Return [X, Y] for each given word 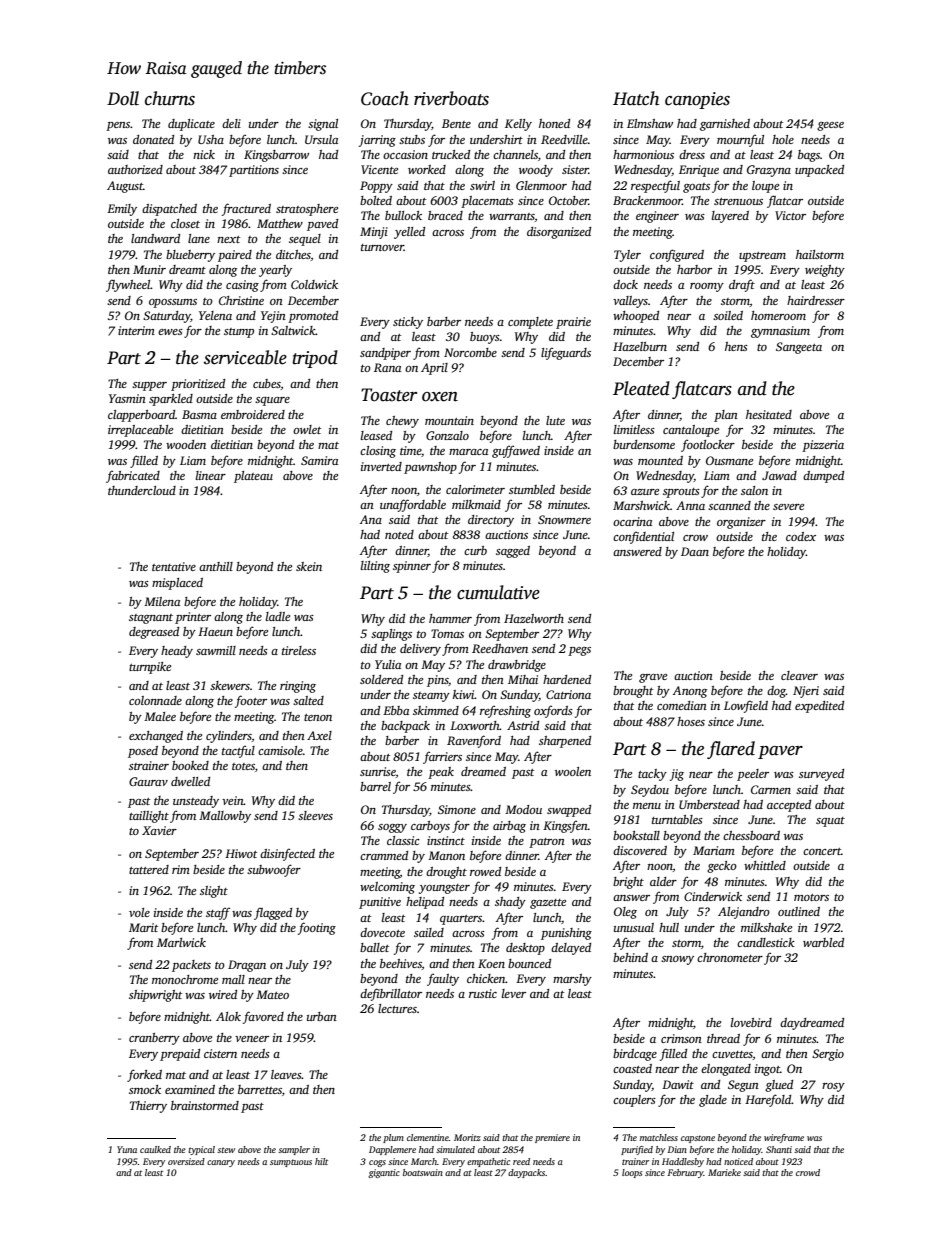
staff [218, 913]
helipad [425, 903]
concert [822, 851]
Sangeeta [799, 348]
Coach [385, 98]
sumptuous [291, 1163]
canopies [697, 100]
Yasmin [127, 398]
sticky [408, 323]
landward [155, 238]
